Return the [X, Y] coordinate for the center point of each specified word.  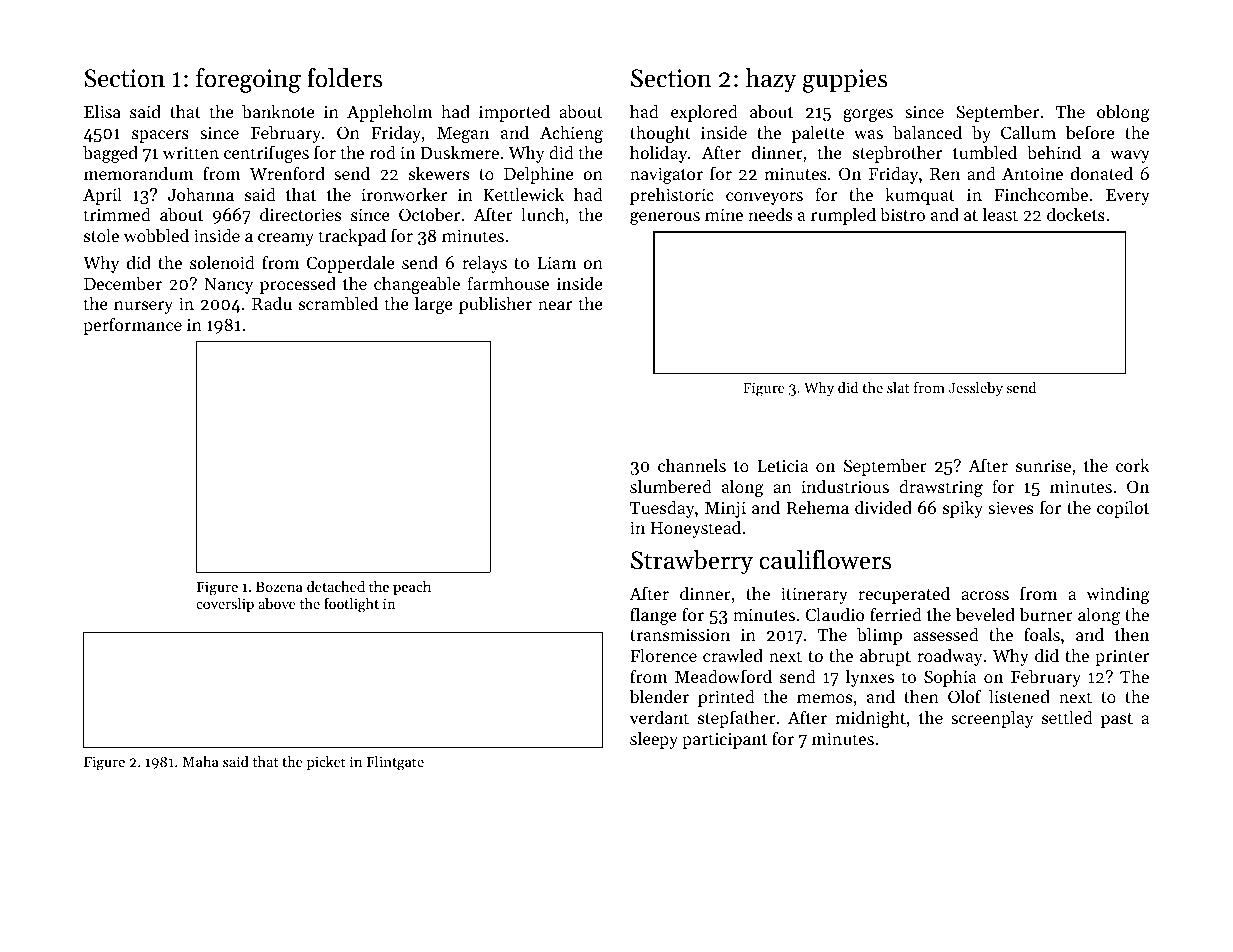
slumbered [671, 486]
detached [336, 586]
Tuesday [662, 509]
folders [344, 78]
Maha [200, 761]
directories [300, 214]
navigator [666, 175]
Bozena [279, 587]
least [1000, 214]
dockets [1076, 214]
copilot [1123, 509]
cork [1133, 465]
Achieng [571, 134]
